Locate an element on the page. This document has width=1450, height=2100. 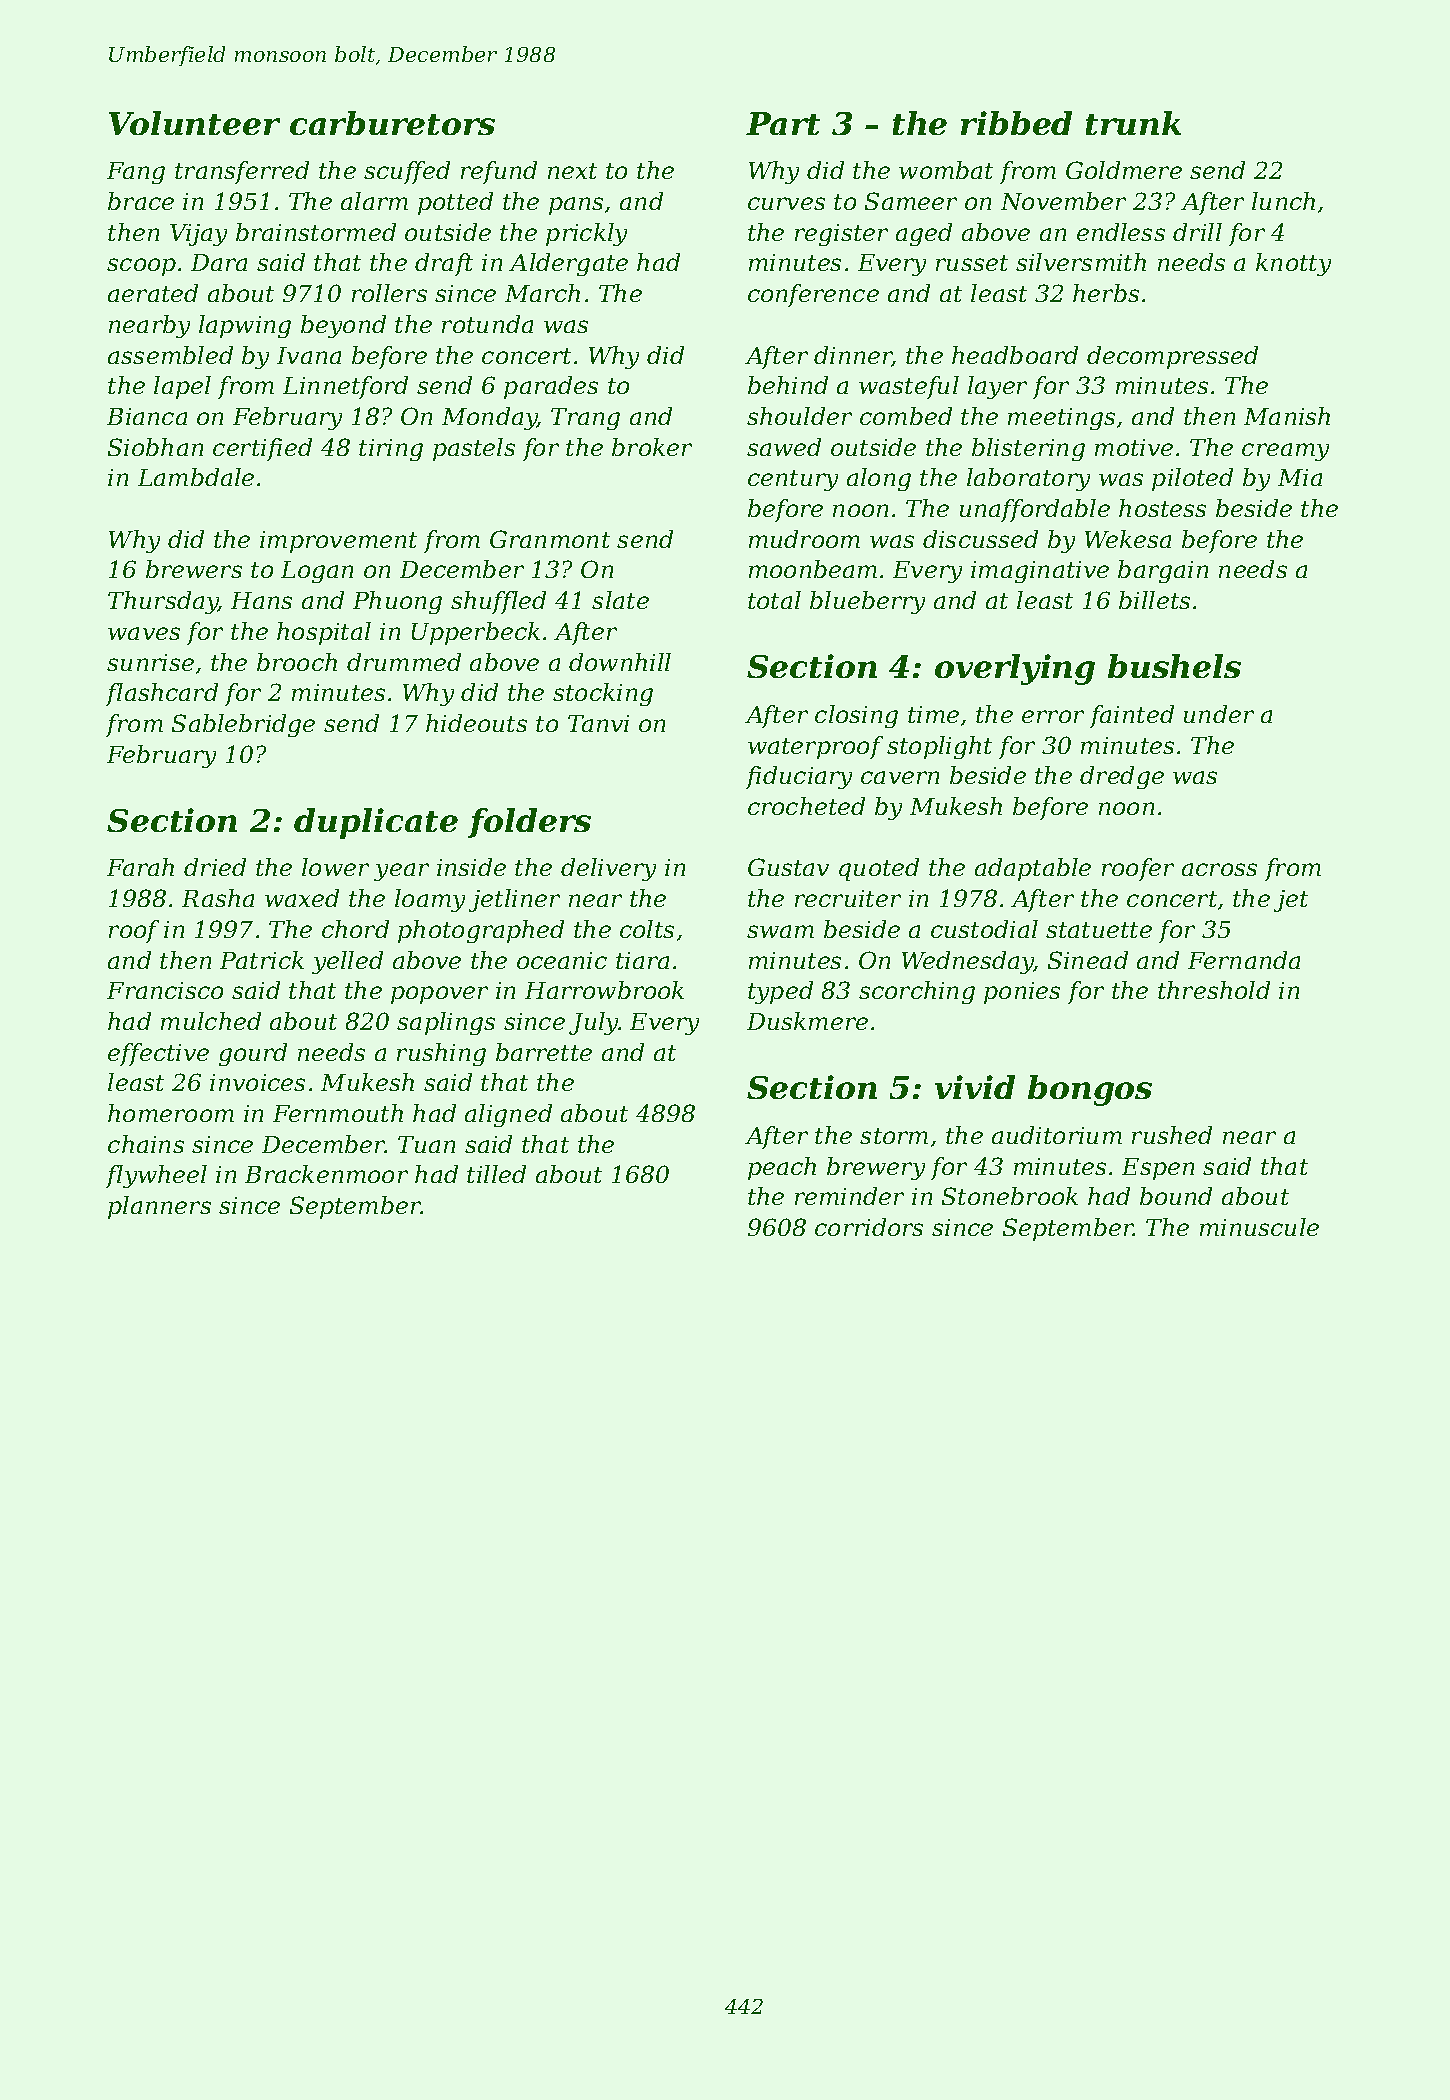
scuffed is located at coordinates (407, 172).
